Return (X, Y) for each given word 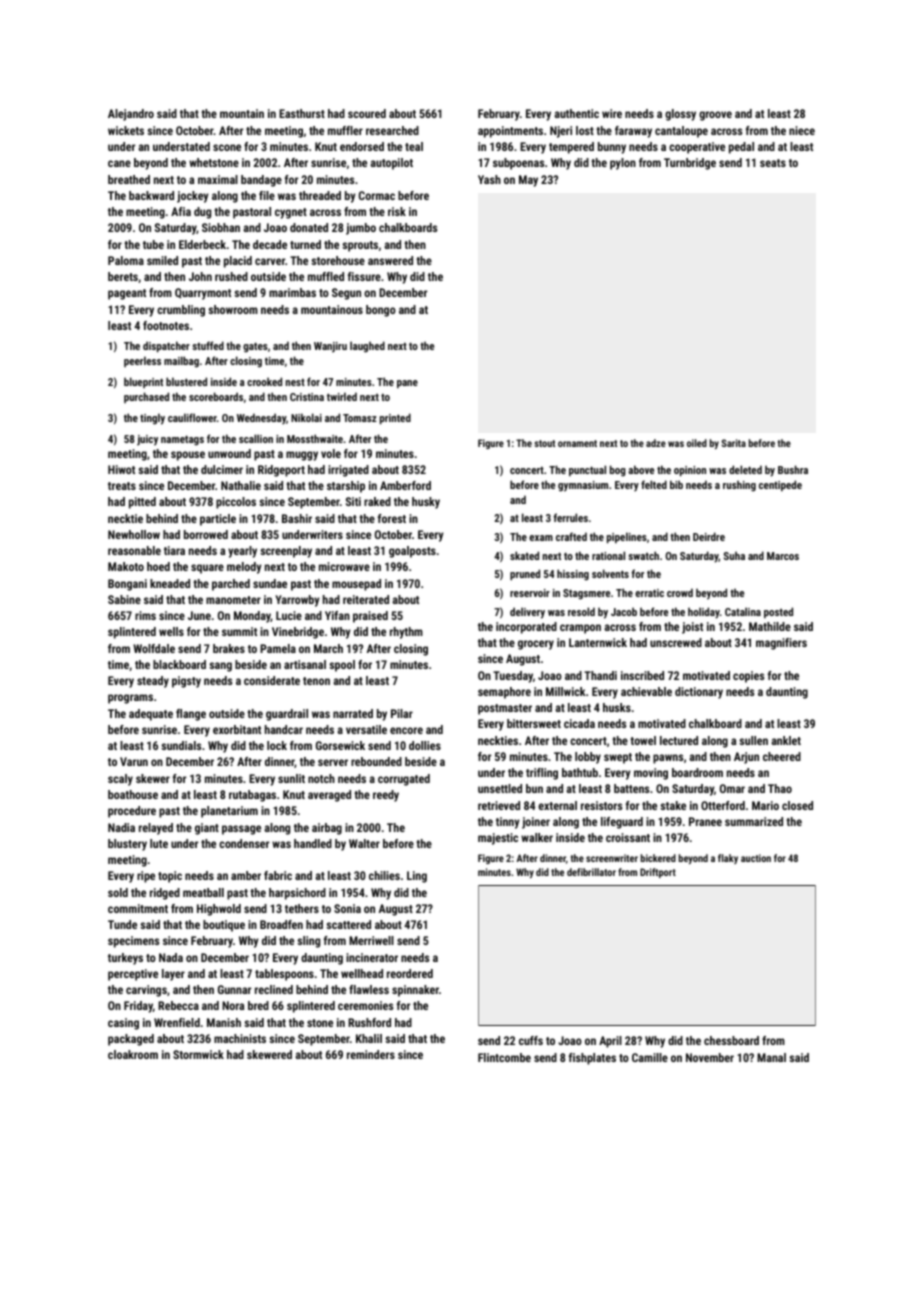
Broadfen (281, 924)
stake (673, 805)
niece (802, 130)
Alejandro (131, 115)
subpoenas (518, 164)
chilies (384, 875)
